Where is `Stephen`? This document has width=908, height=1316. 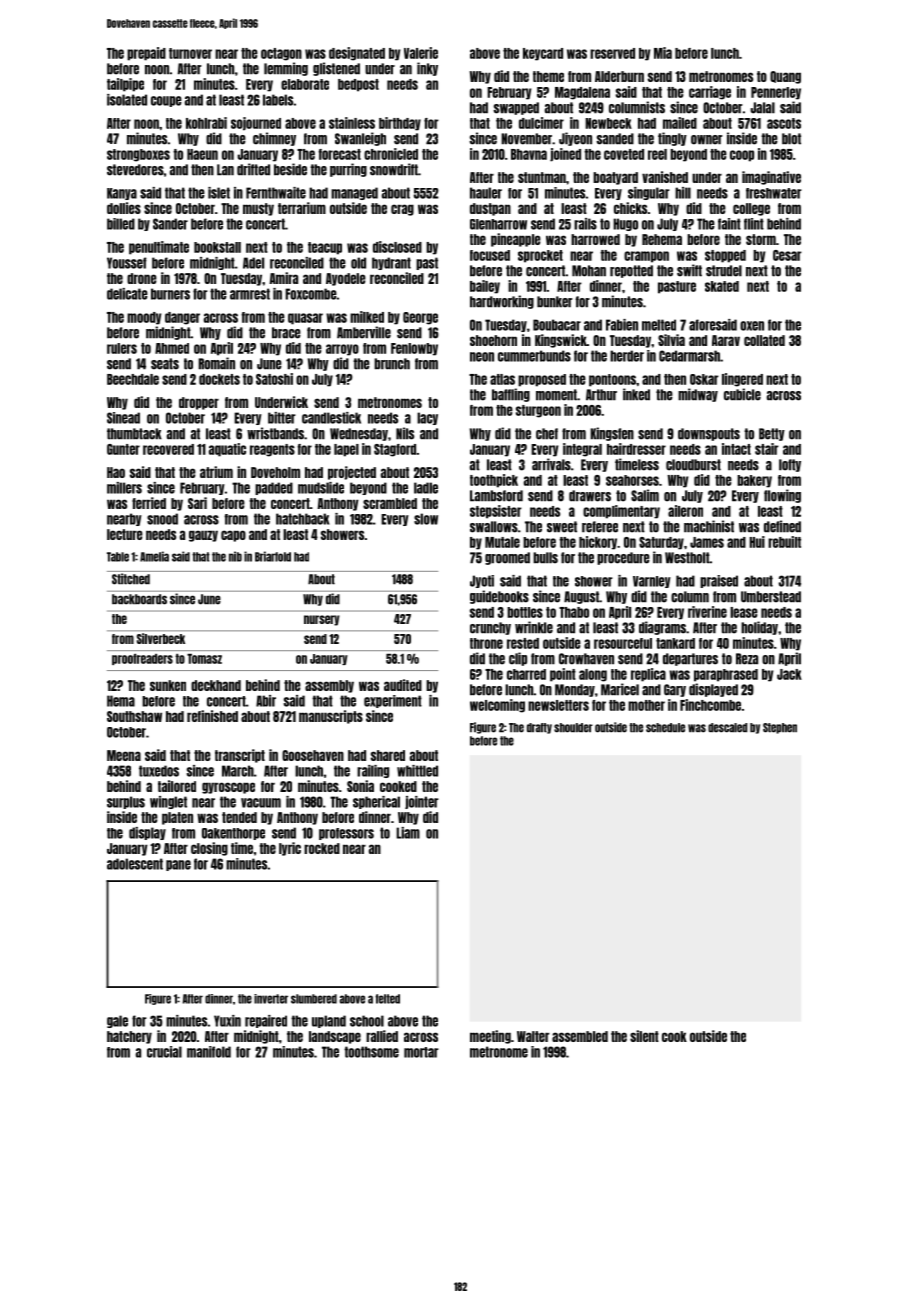 Stephen is located at coordinates (780, 728).
